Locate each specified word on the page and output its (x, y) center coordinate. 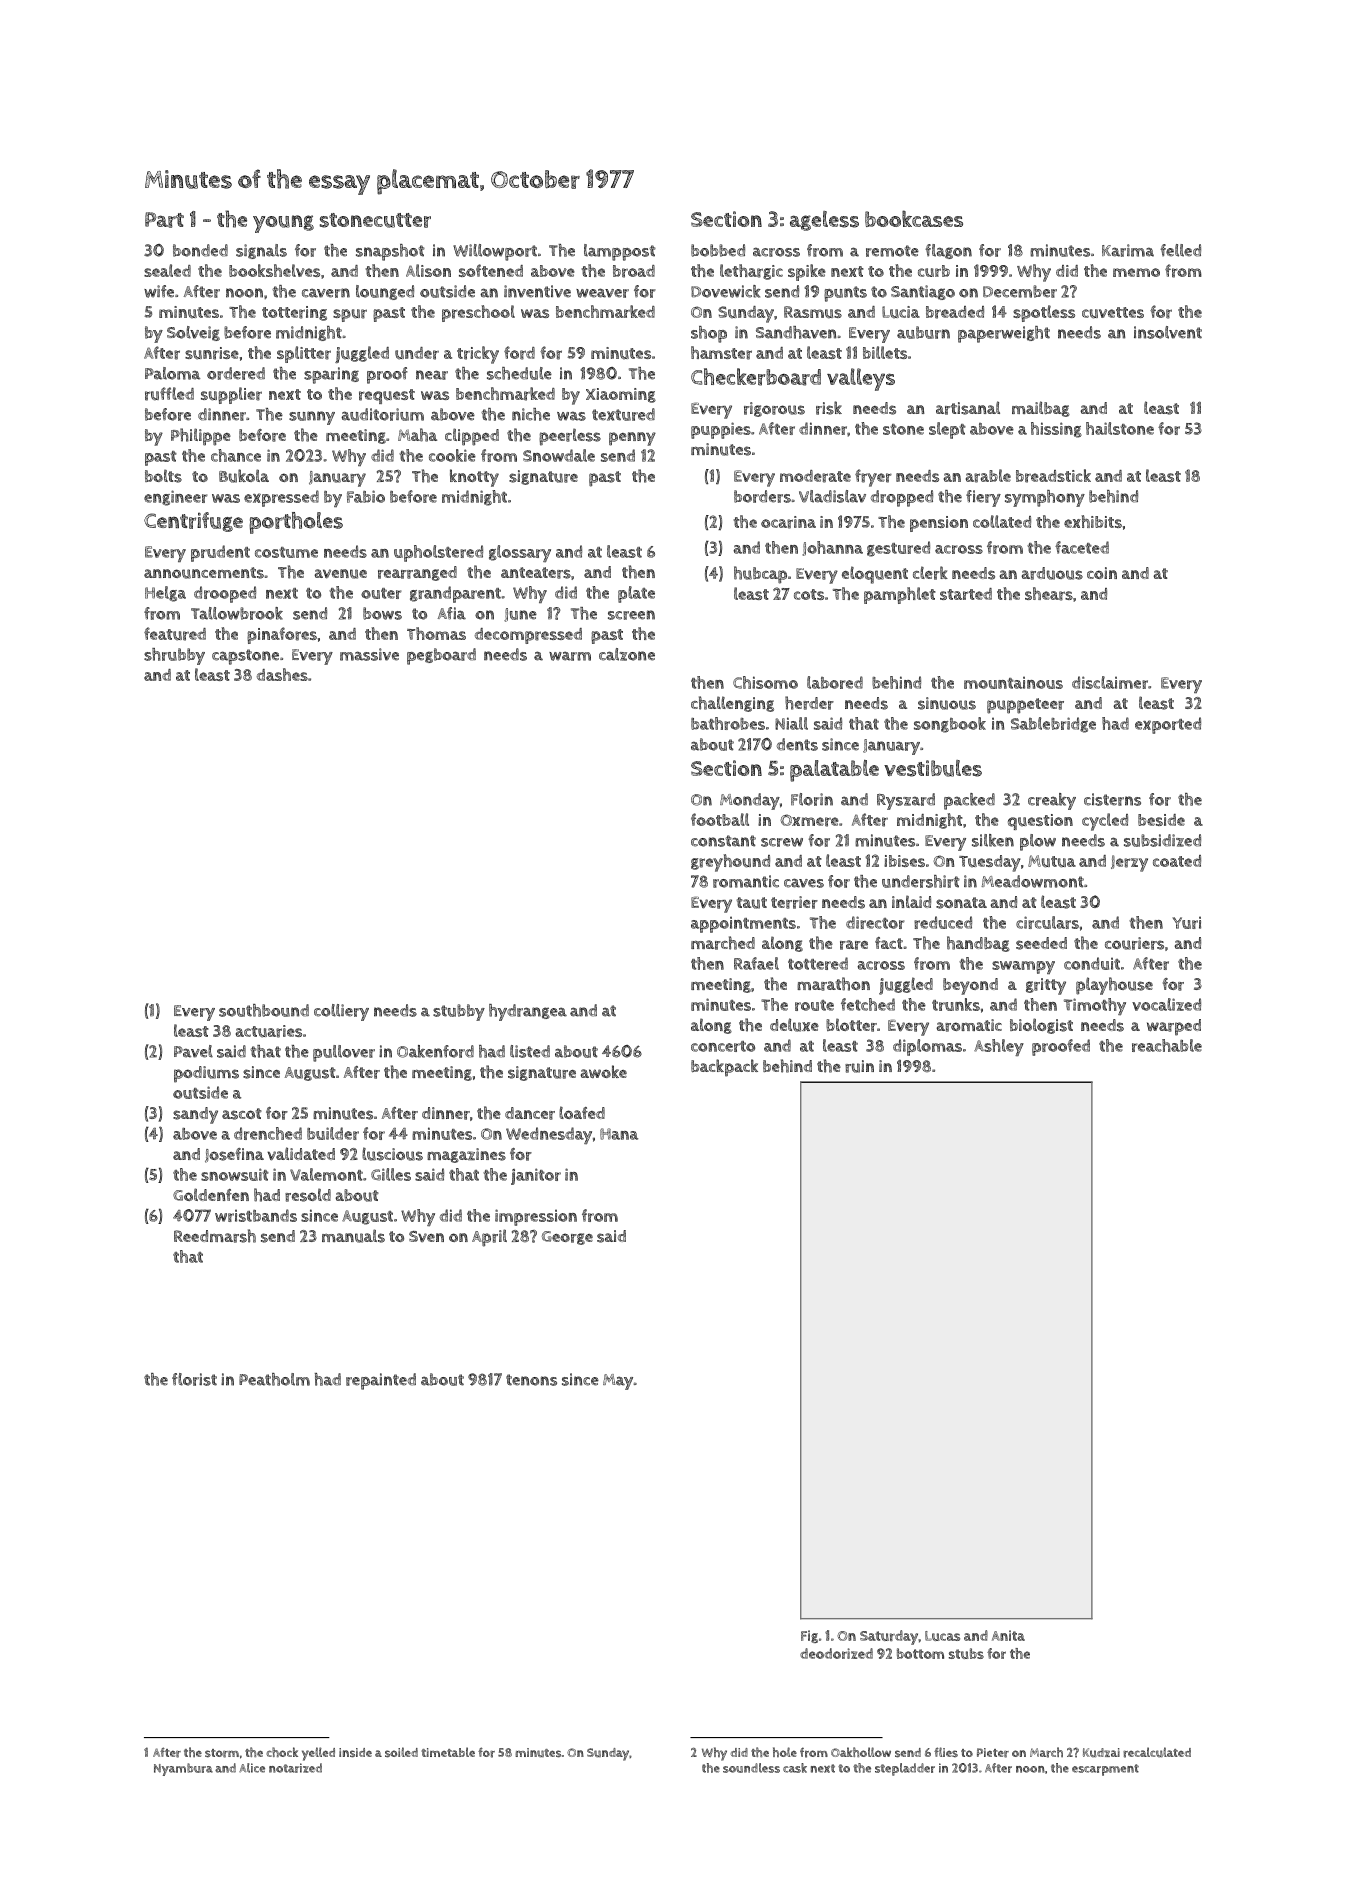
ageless (824, 221)
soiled (401, 1752)
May (618, 1382)
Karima (1128, 250)
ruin (859, 1066)
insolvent (1168, 332)
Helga (165, 594)
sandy (195, 1115)
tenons (531, 1380)
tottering (294, 313)
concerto (723, 1046)
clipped (472, 437)
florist (194, 1379)
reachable (1167, 1045)
